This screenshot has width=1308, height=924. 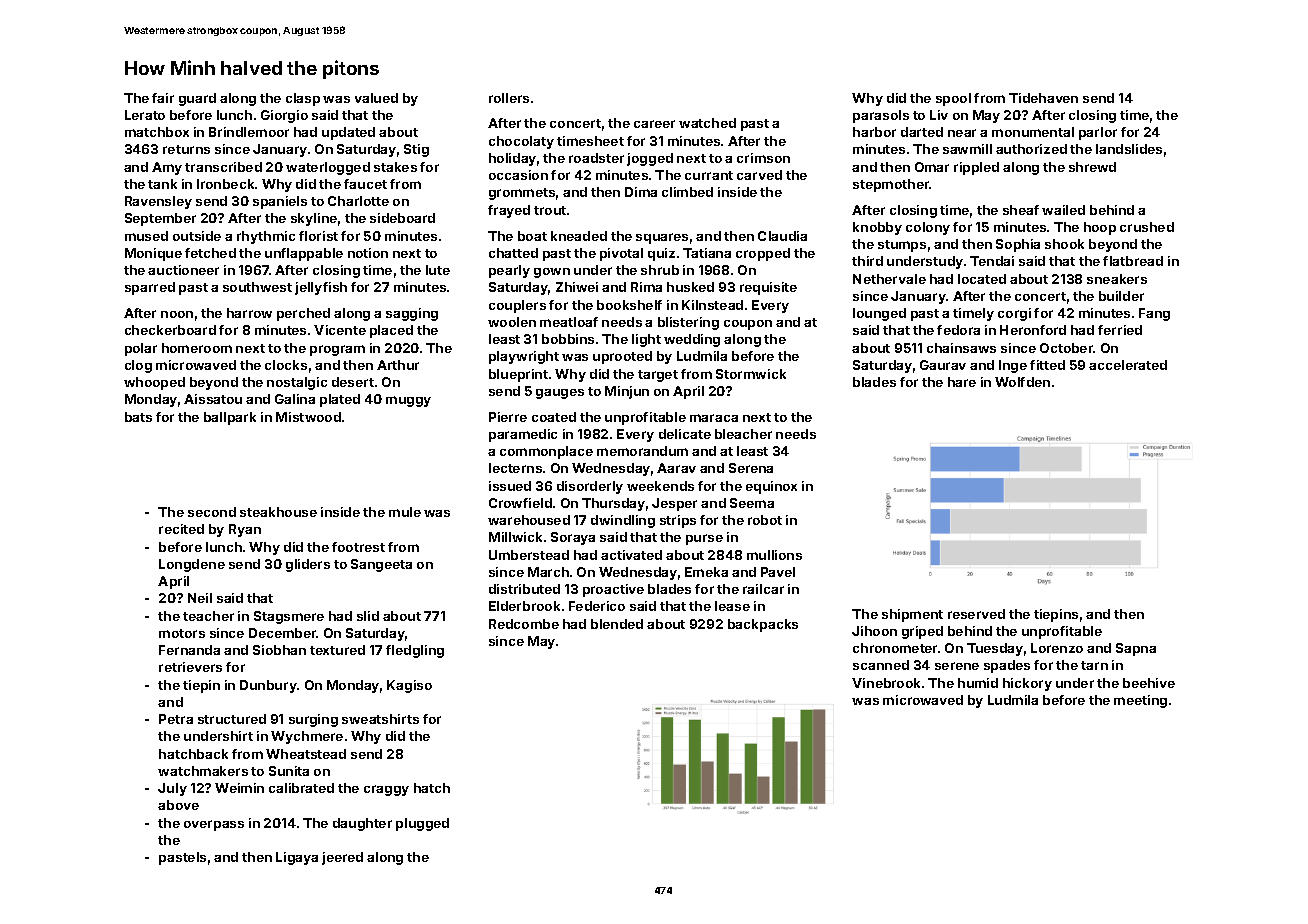 What do you see at coordinates (1128, 365) in the screenshot?
I see `accelerated` at bounding box center [1128, 365].
